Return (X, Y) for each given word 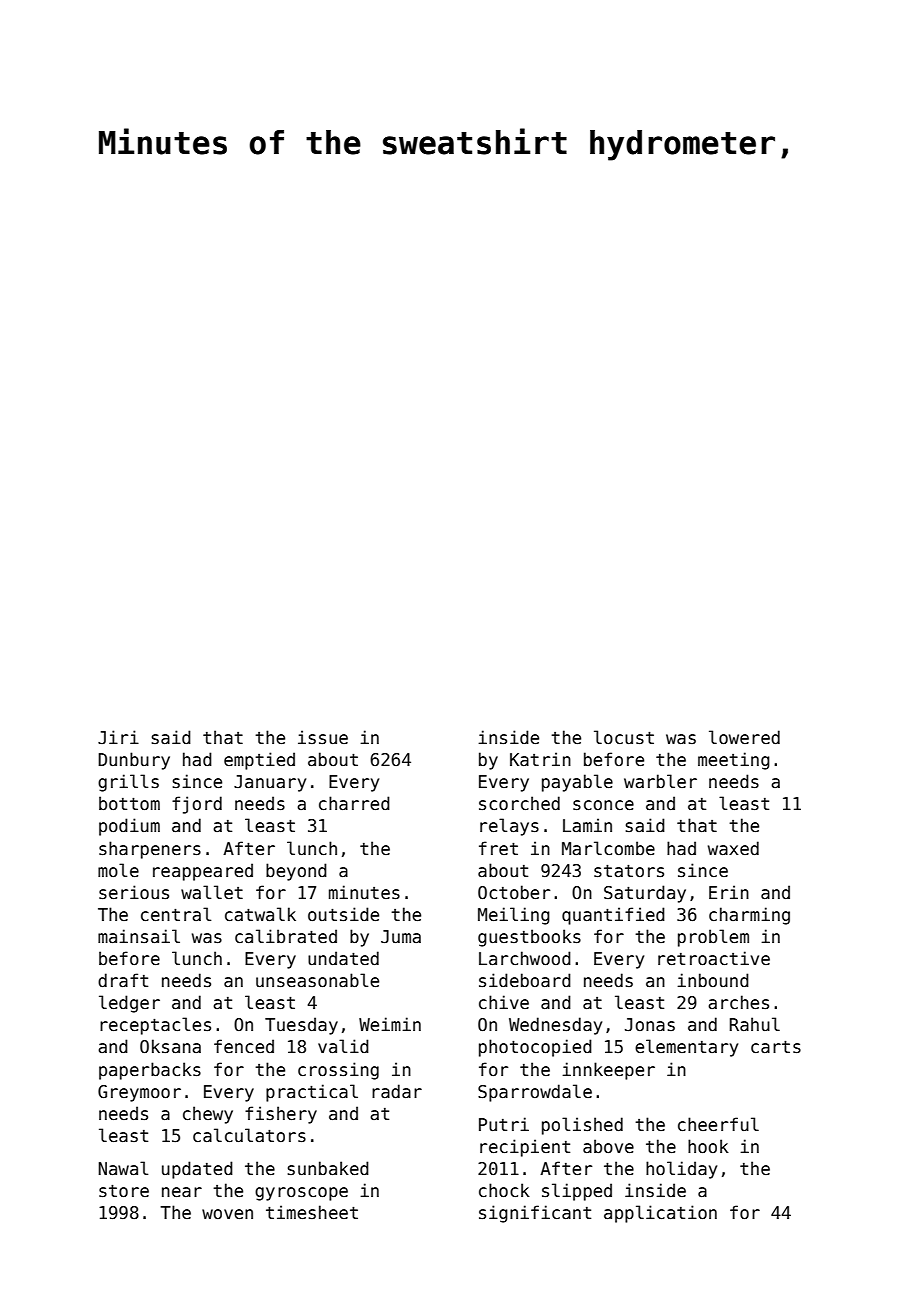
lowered (744, 737)
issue (323, 737)
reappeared (203, 872)
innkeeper (608, 1071)
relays (509, 827)
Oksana (170, 1046)
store (124, 1191)
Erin (729, 892)
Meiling (514, 916)
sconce (603, 805)
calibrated (286, 936)
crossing (338, 1071)
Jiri (118, 737)
